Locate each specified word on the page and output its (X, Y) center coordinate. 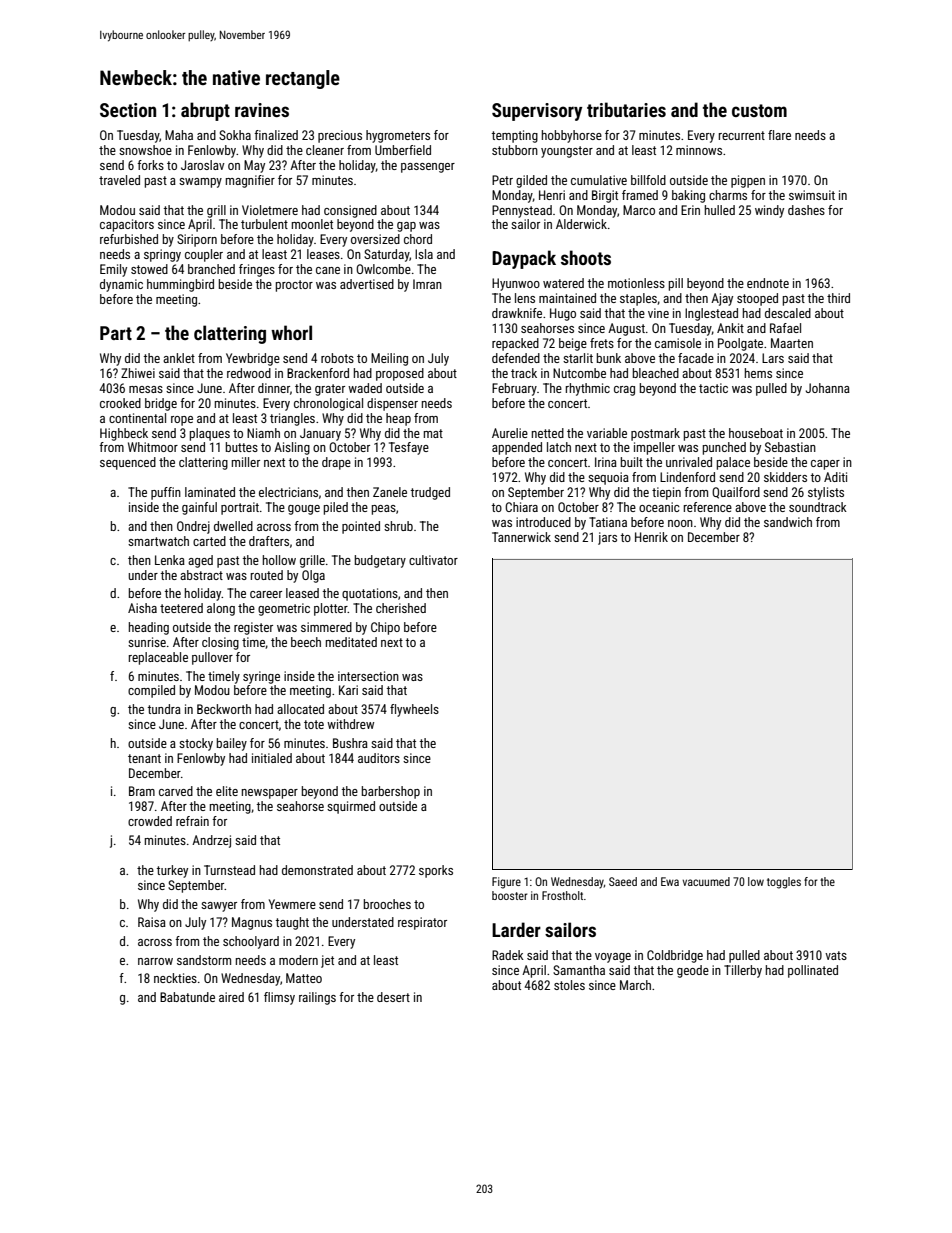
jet (327, 961)
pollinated (813, 971)
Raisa (152, 922)
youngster (567, 152)
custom (759, 110)
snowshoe (145, 150)
